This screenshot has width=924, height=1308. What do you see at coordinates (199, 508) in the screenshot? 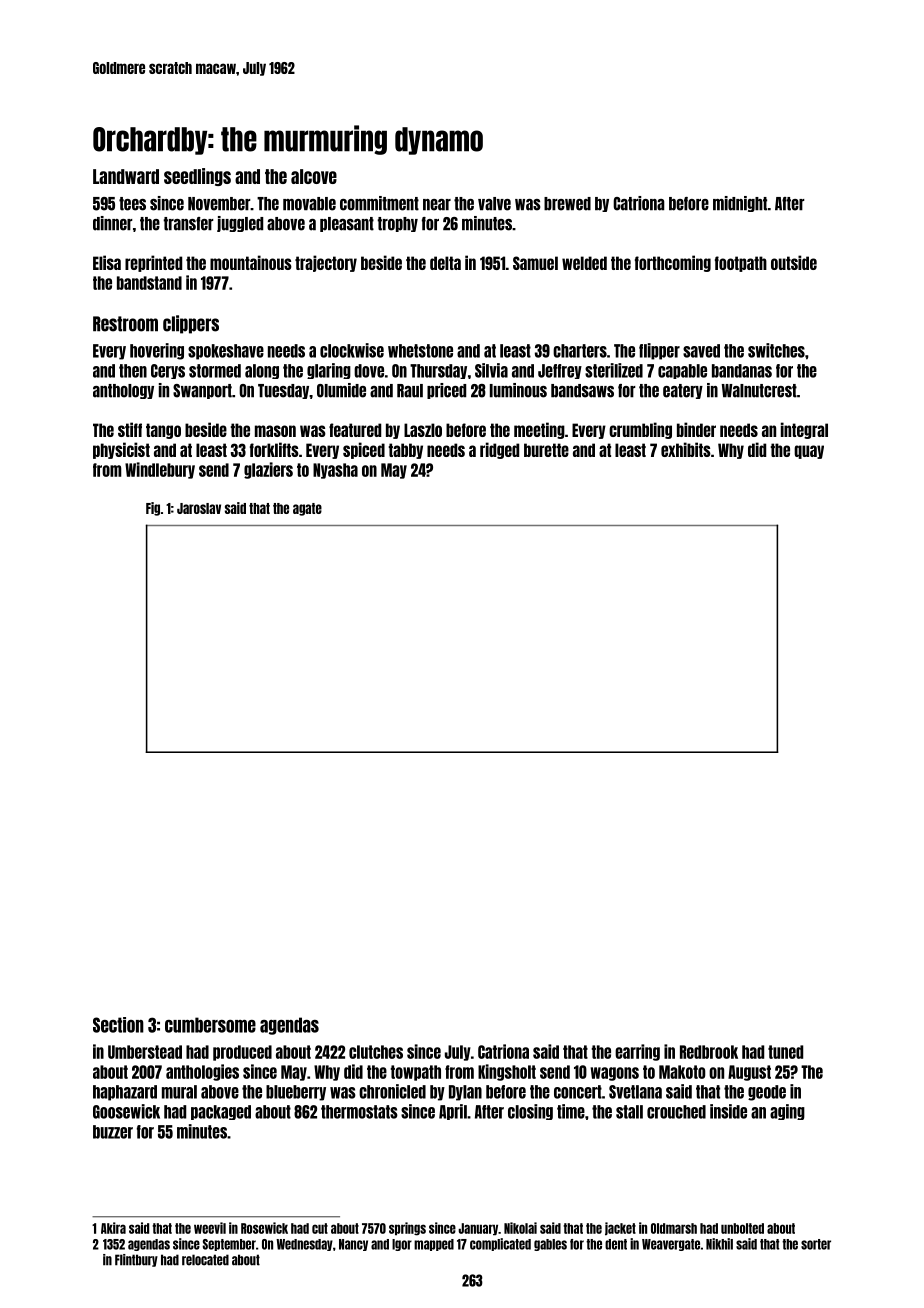
I see `Jaroslav` at bounding box center [199, 508].
